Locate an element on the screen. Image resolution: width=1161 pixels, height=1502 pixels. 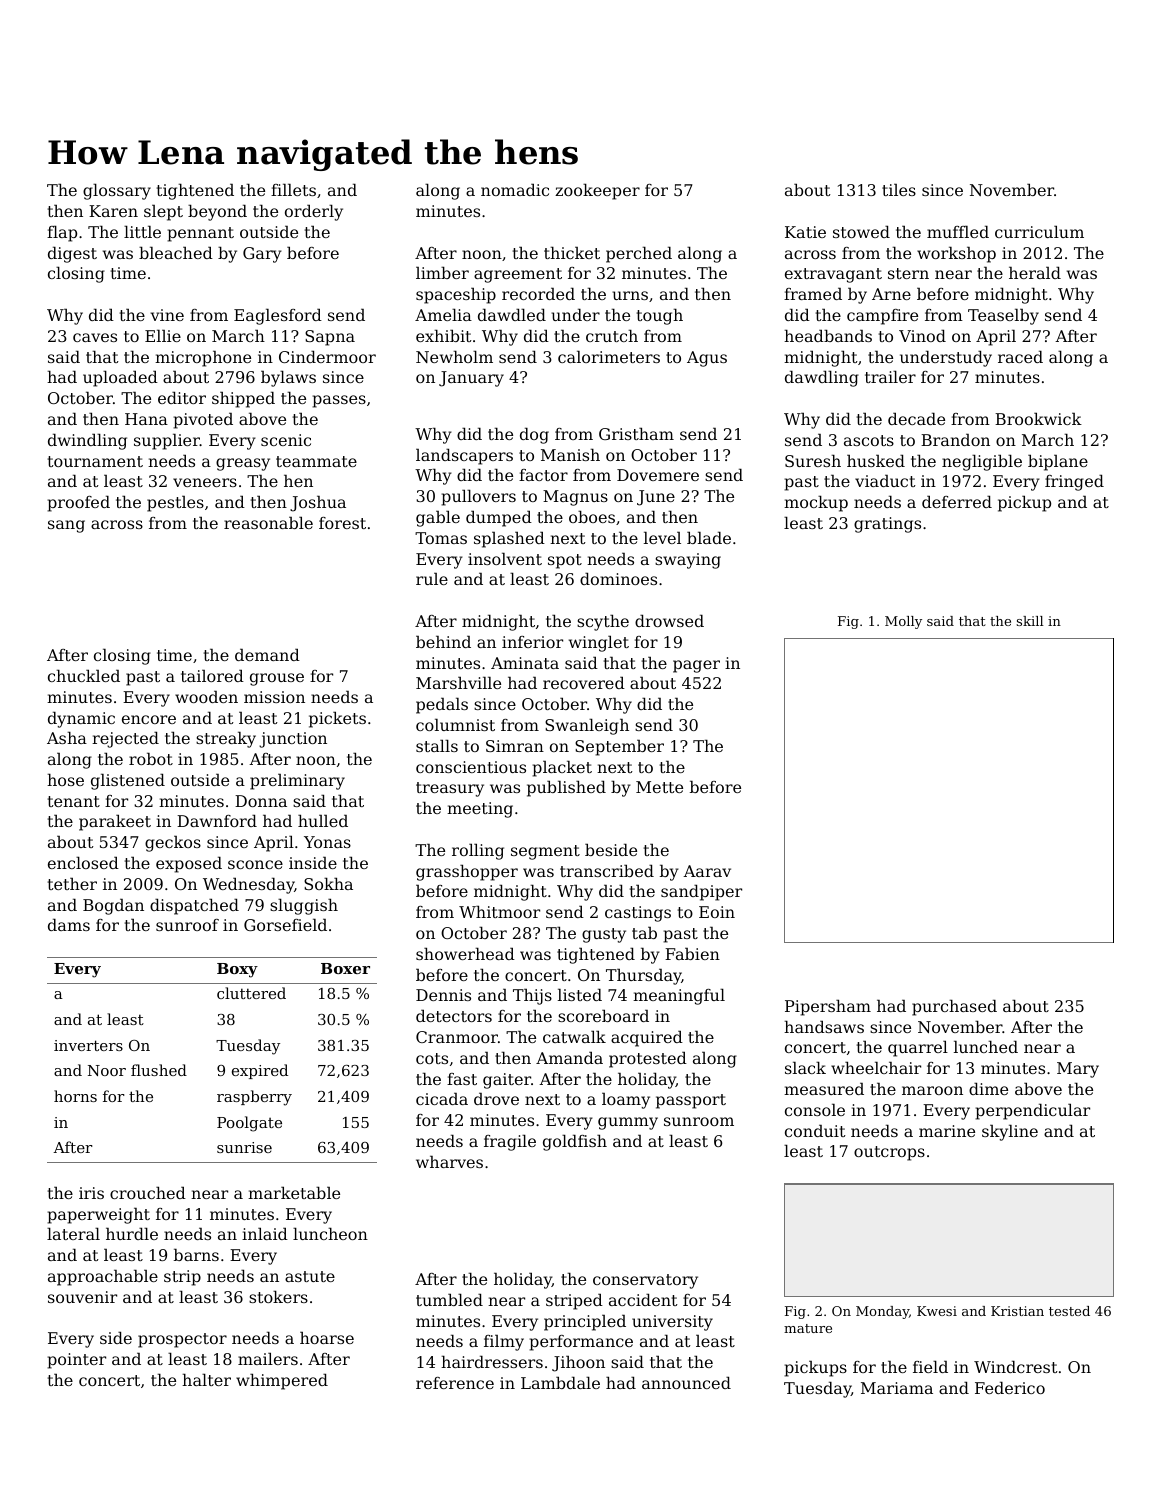
glossary is located at coordinates (117, 191).
